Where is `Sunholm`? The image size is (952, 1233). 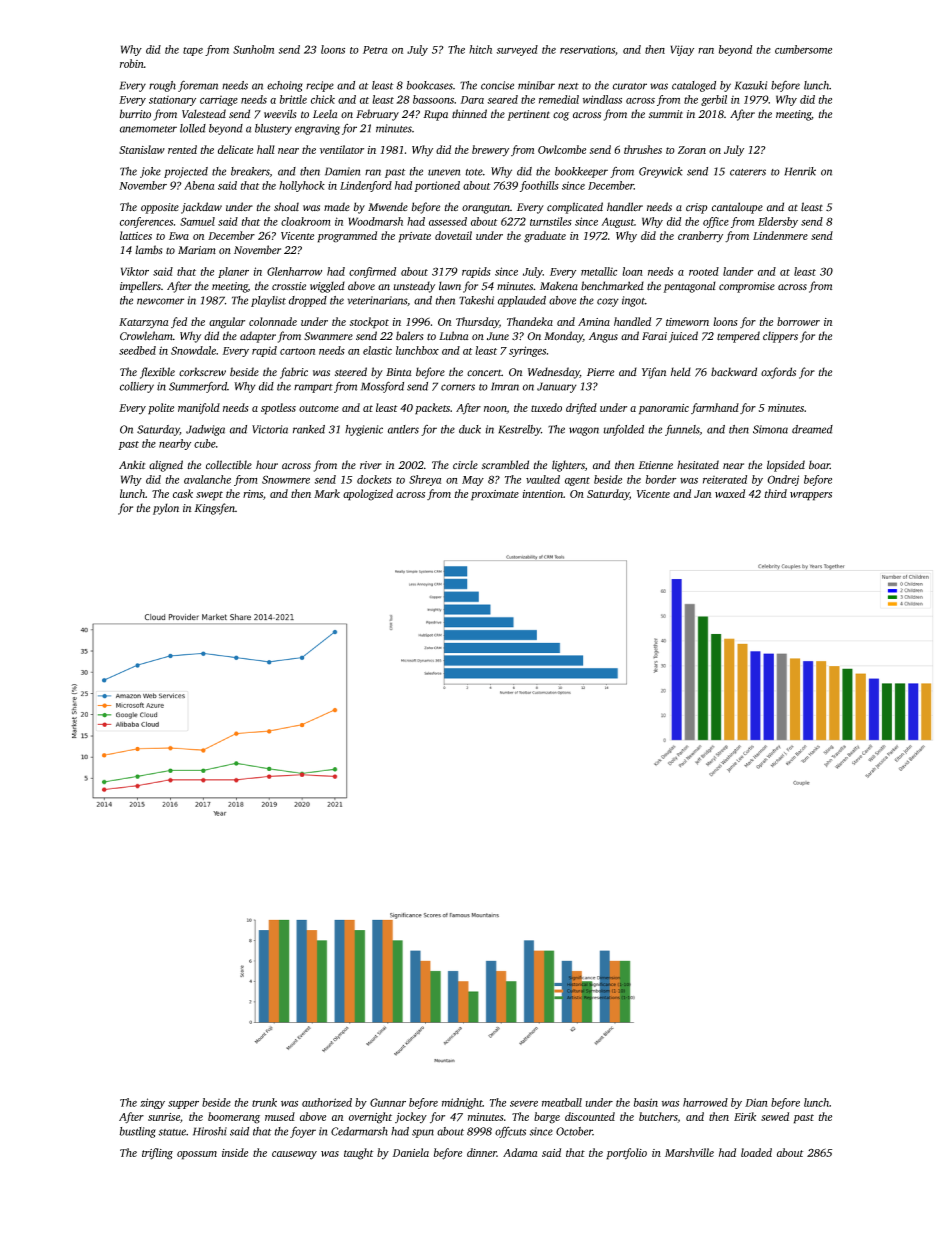
Sunholm is located at coordinates (253, 49).
